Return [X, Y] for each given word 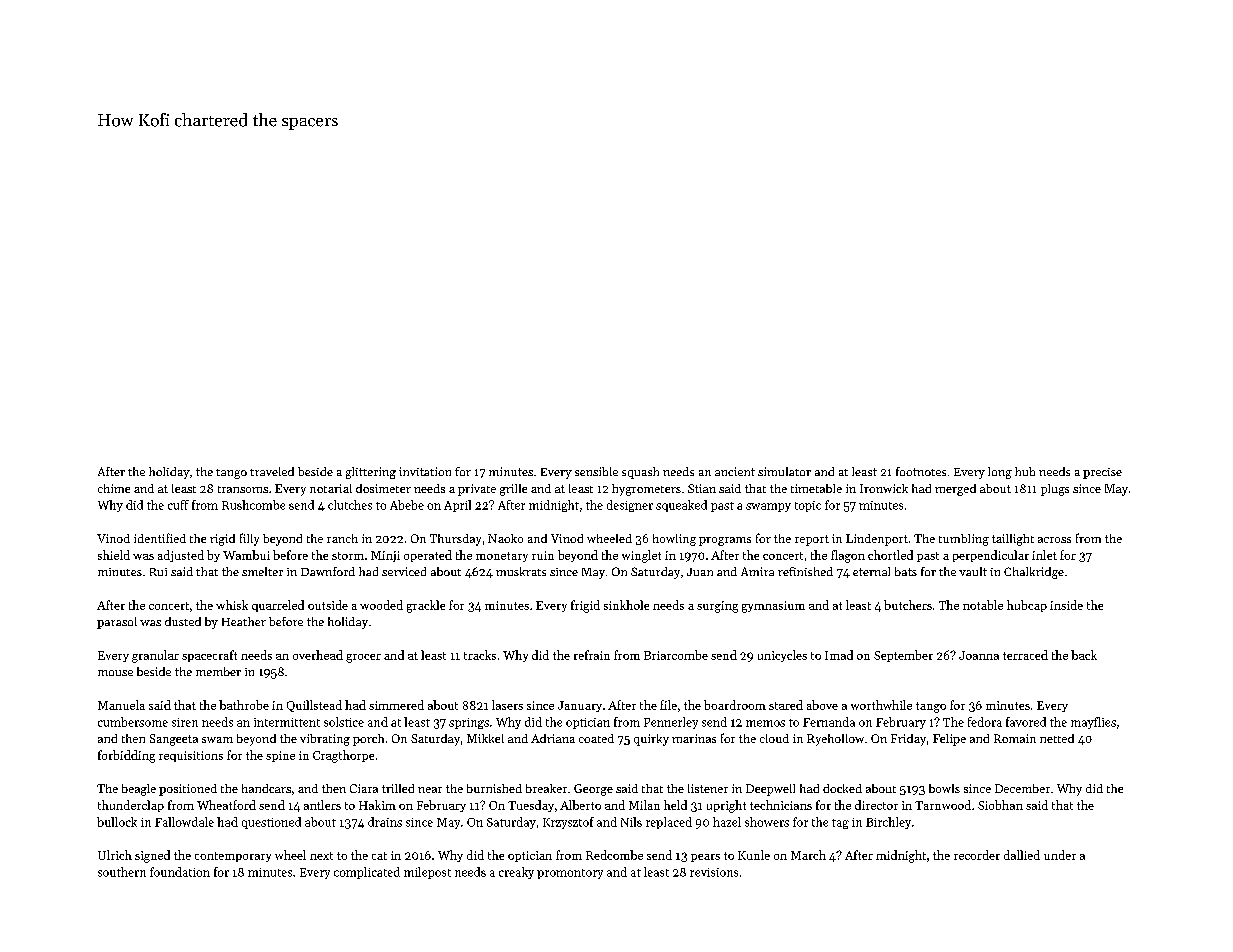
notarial [331, 488]
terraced [1025, 655]
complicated [367, 873]
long [1000, 473]
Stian [702, 488]
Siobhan [1000, 805]
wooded [381, 605]
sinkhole [626, 605]
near [430, 790]
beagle [139, 790]
